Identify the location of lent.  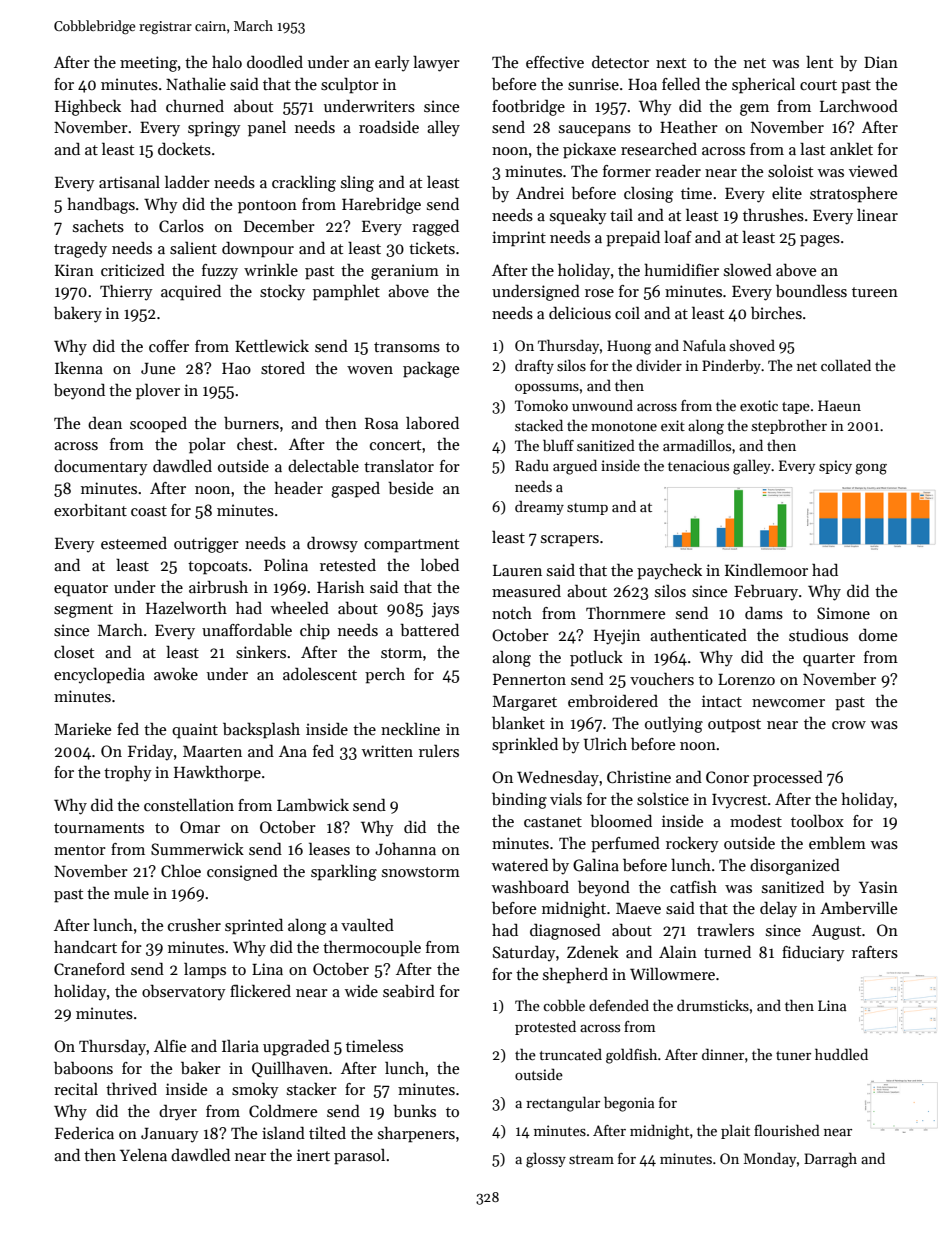
(819, 62).
